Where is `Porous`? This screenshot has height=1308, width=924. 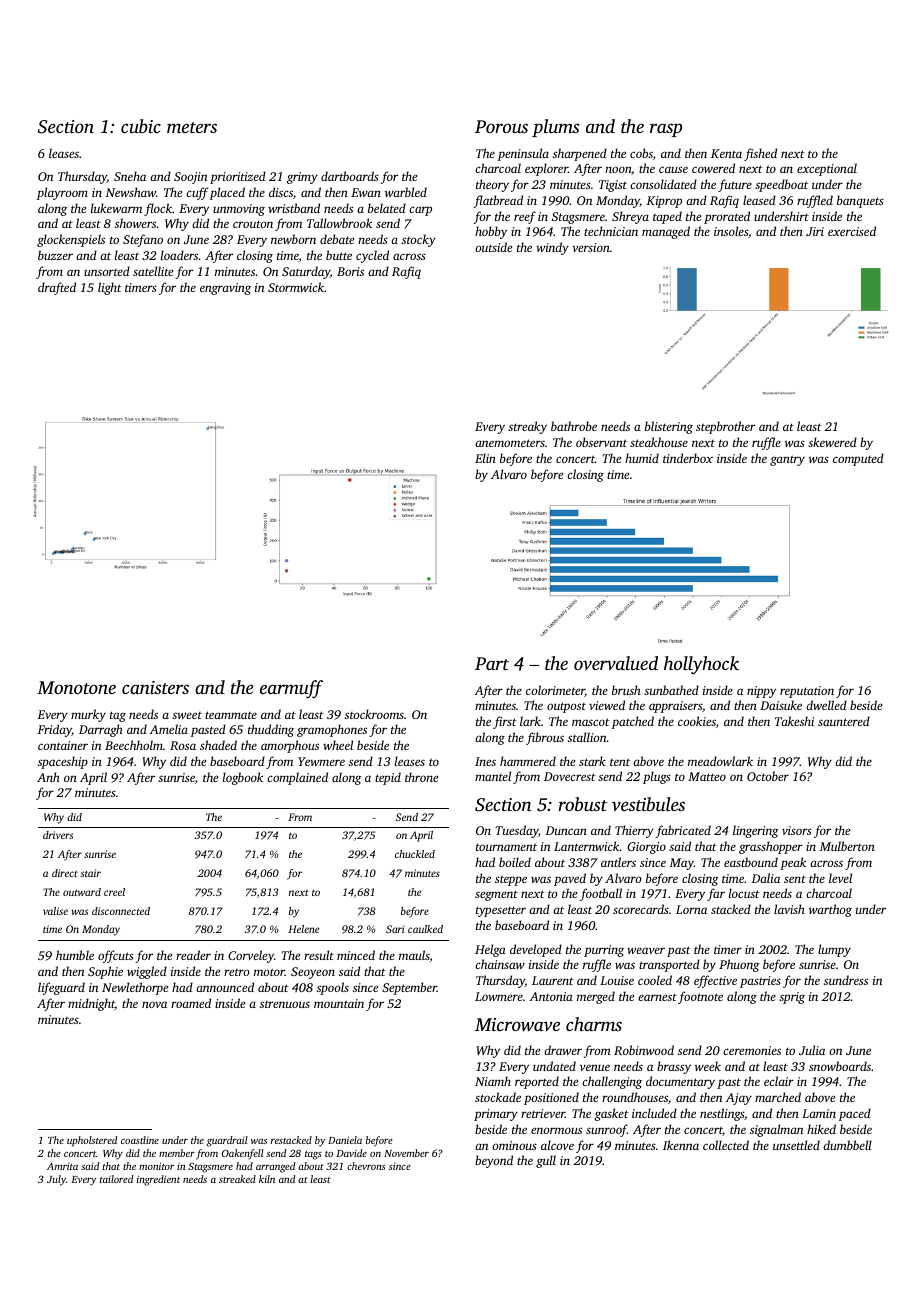 Porous is located at coordinates (501, 126).
